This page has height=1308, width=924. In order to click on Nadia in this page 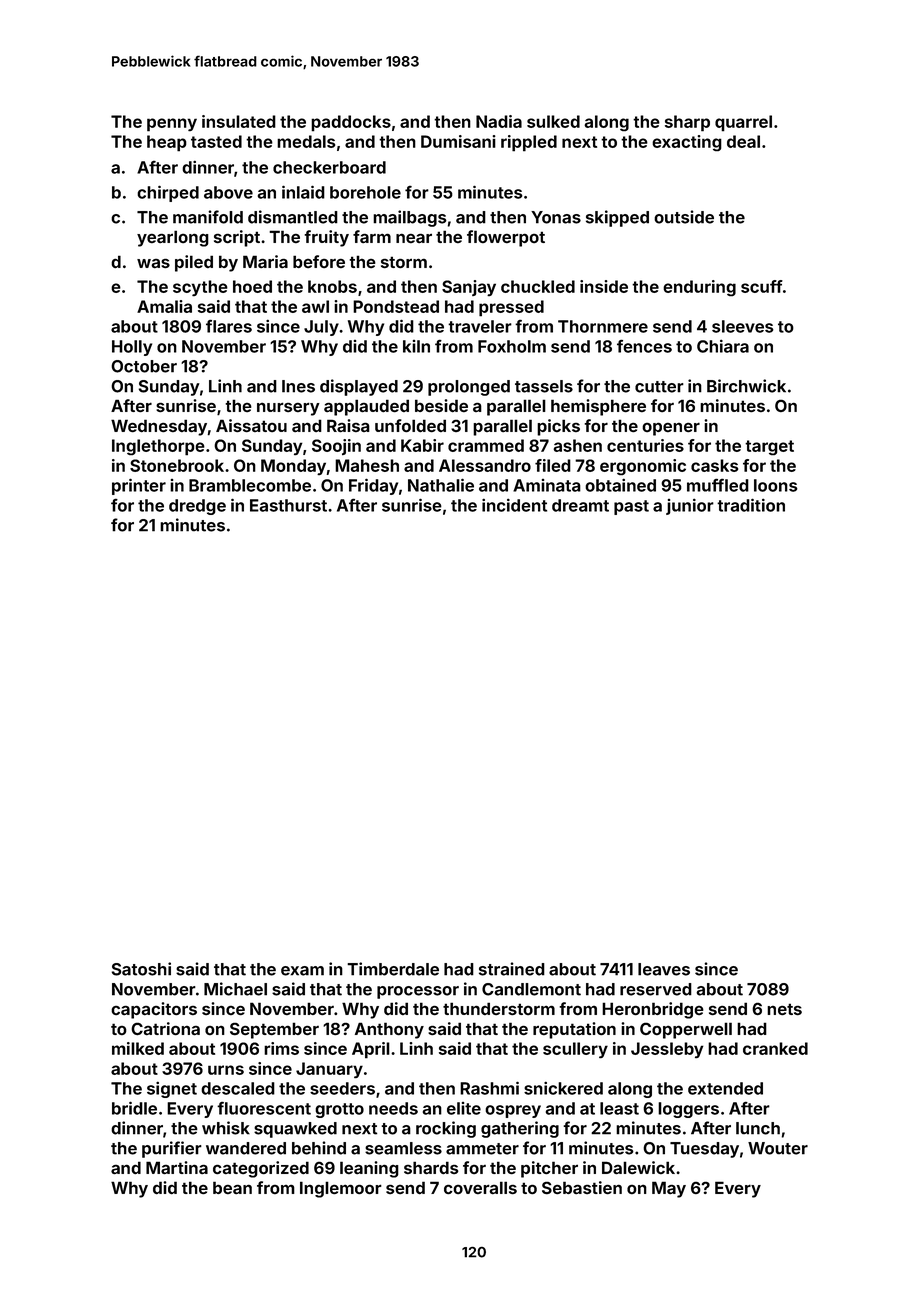, I will do `click(499, 121)`.
